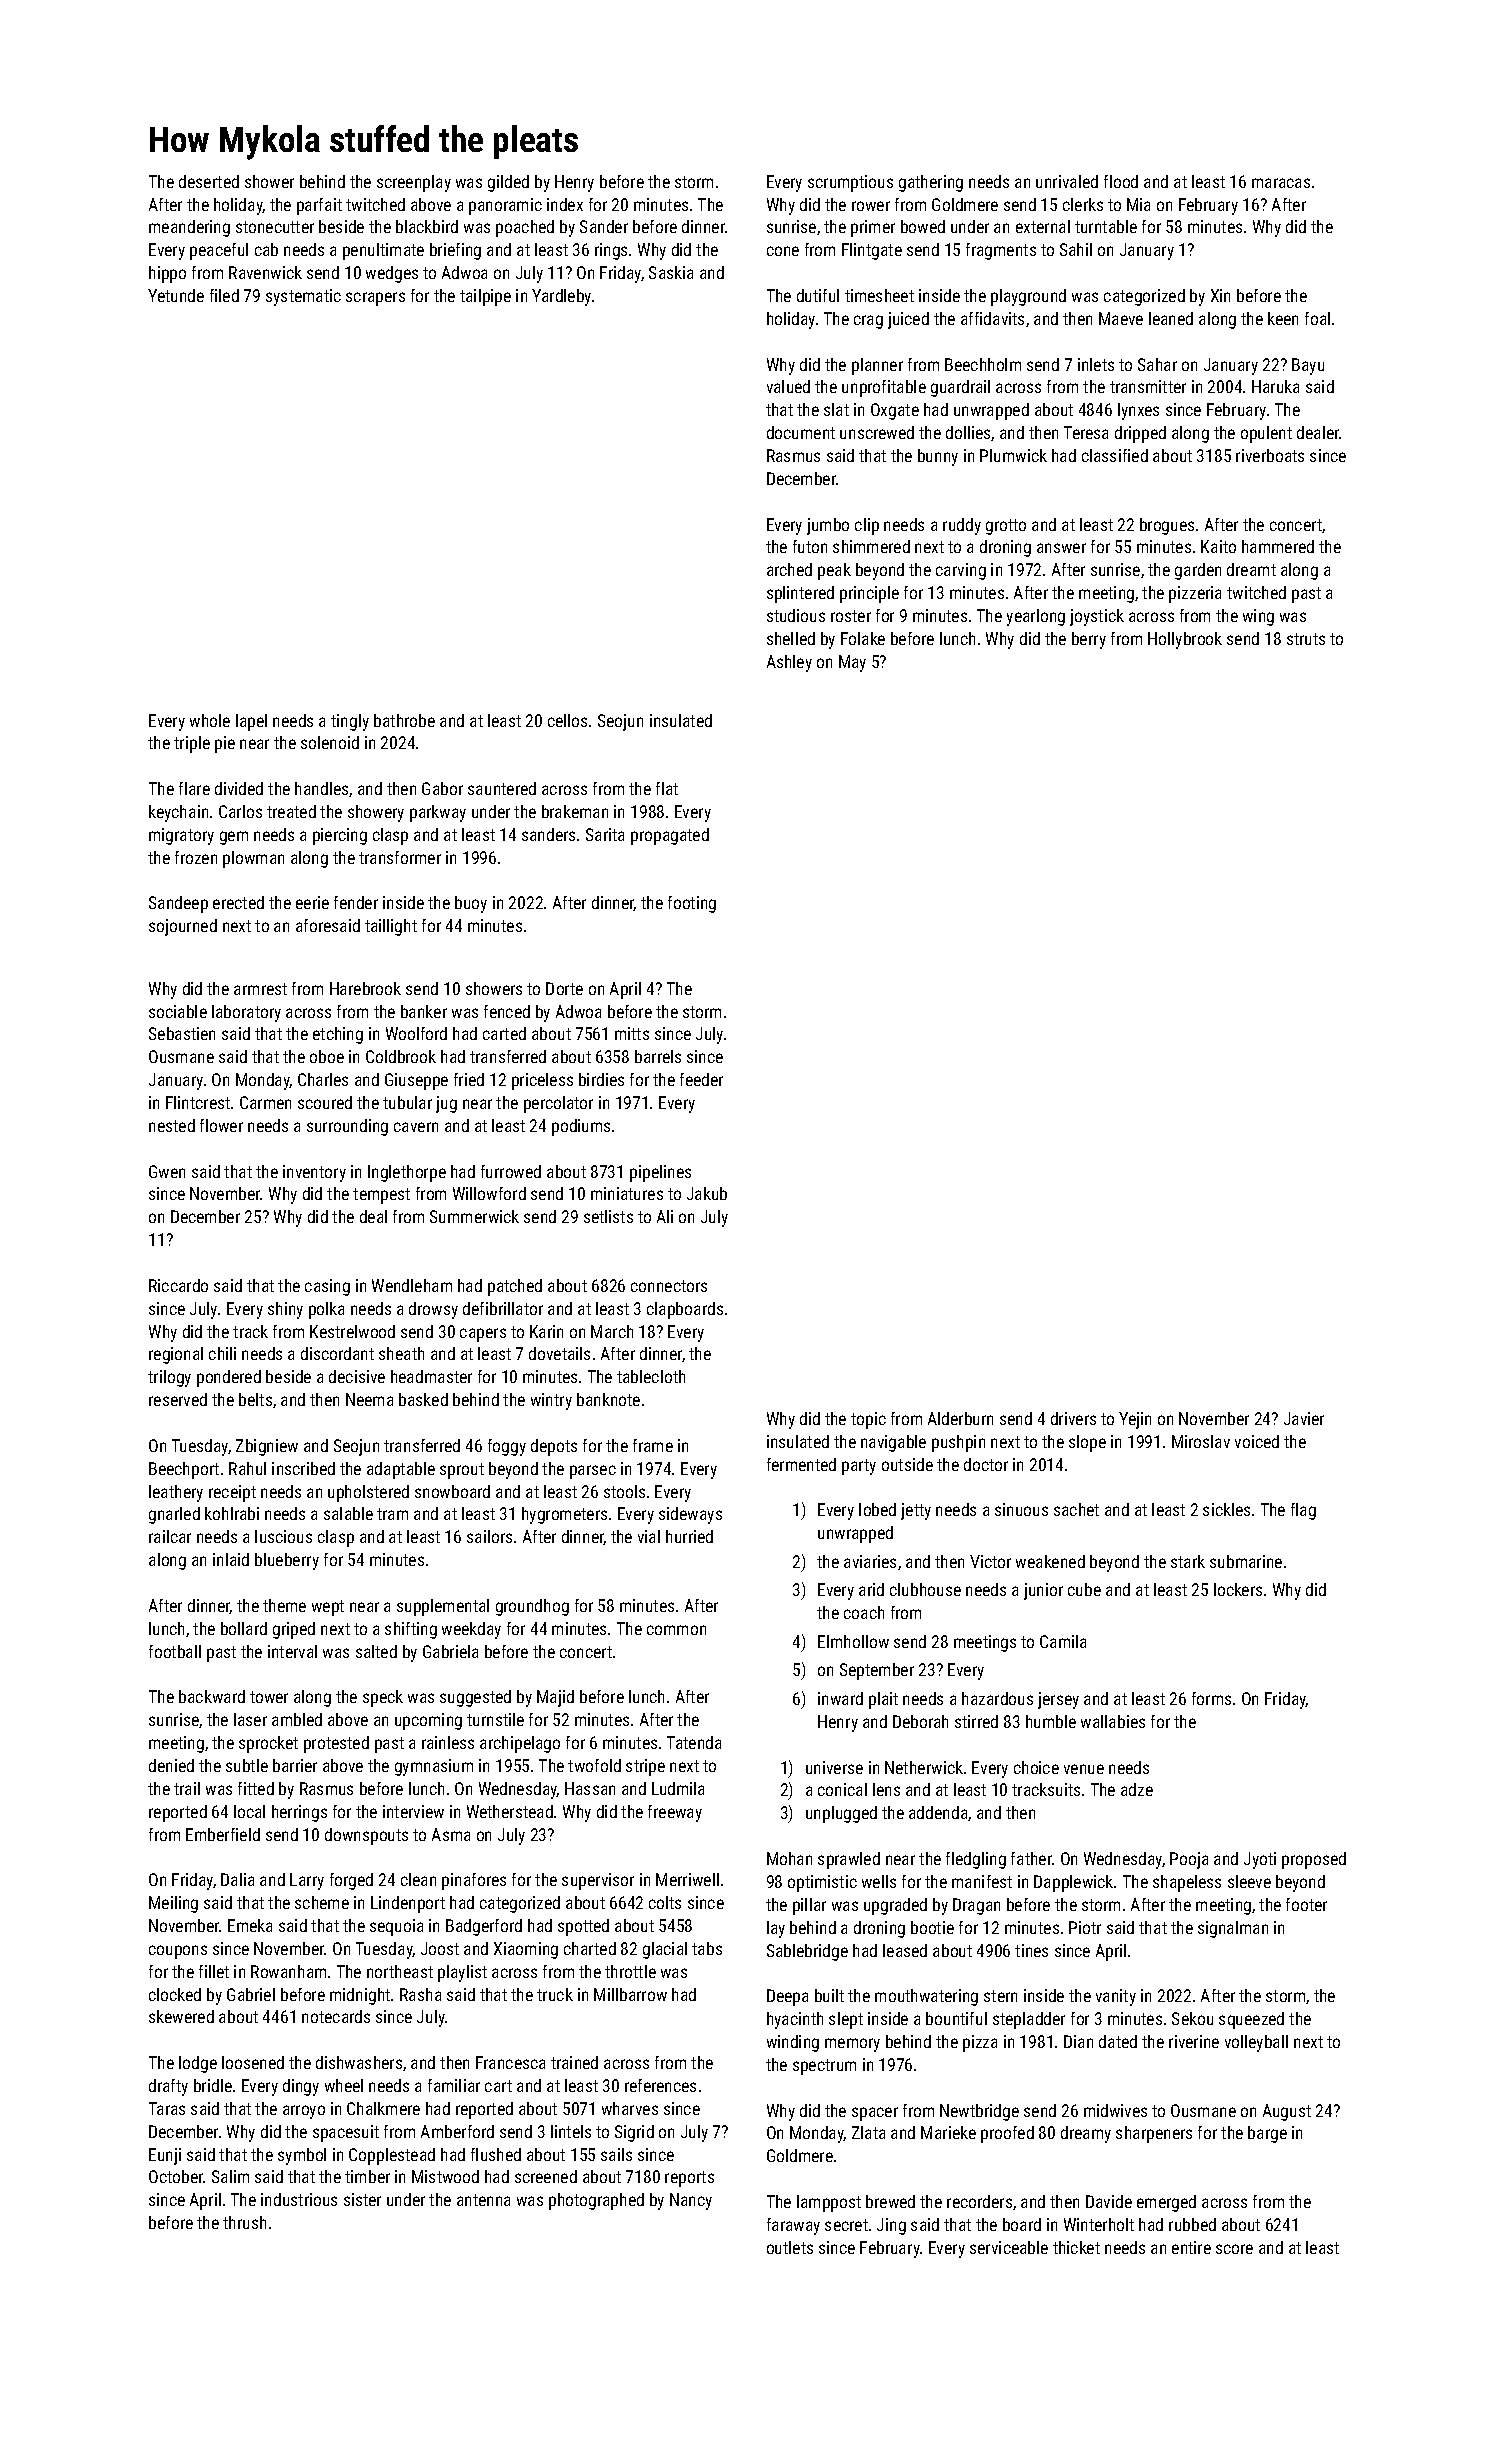 This document has height=2464, width=1496. Describe the element at coordinates (1135, 1420) in the document. I see `Yejin` at that location.
